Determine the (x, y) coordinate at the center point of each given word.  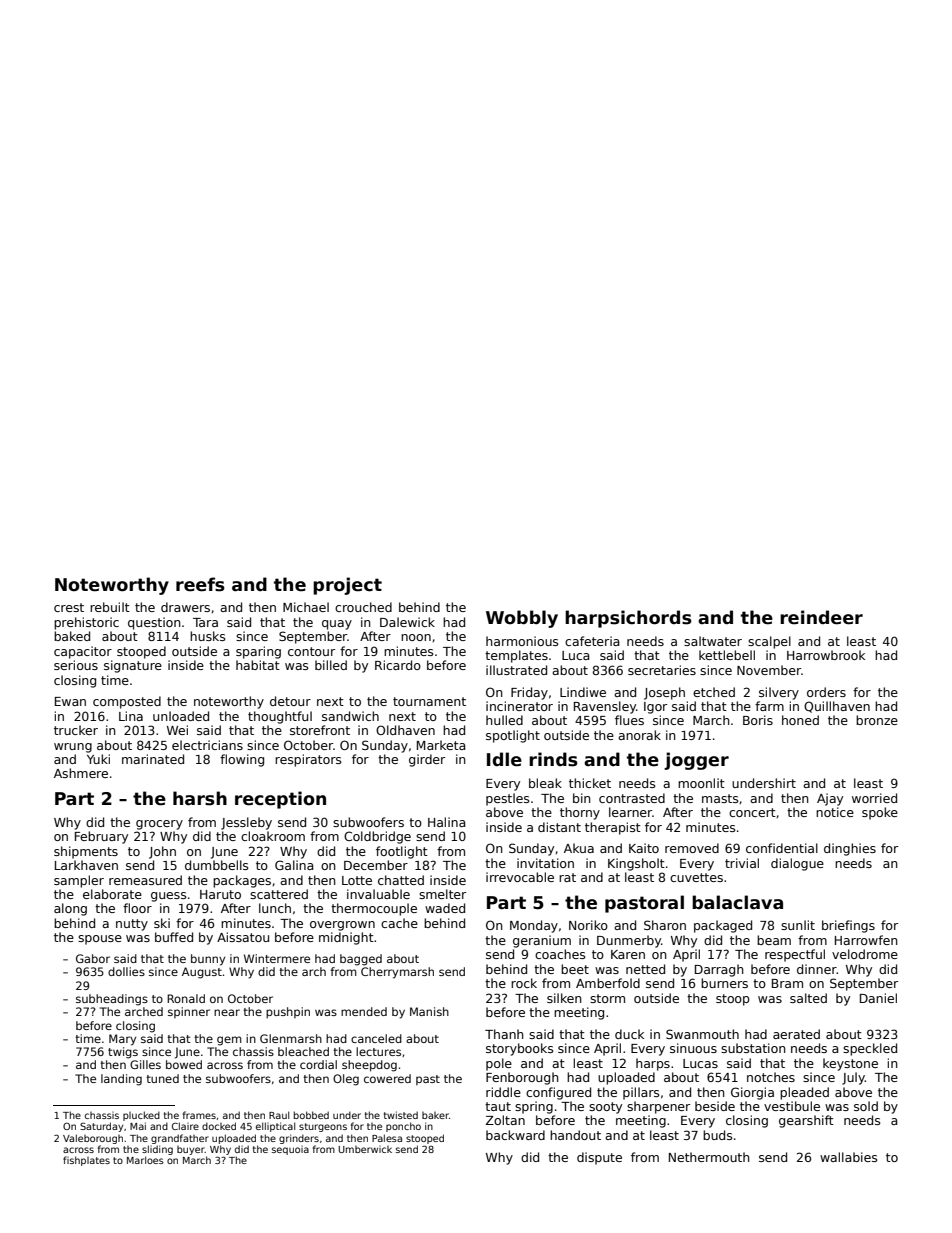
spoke (880, 813)
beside (715, 1106)
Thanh (504, 1034)
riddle (503, 1092)
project (347, 586)
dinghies (850, 849)
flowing (242, 760)
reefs (200, 584)
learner (631, 812)
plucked (141, 1116)
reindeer (821, 617)
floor (137, 908)
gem (229, 1041)
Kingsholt (636, 864)
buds (718, 1135)
